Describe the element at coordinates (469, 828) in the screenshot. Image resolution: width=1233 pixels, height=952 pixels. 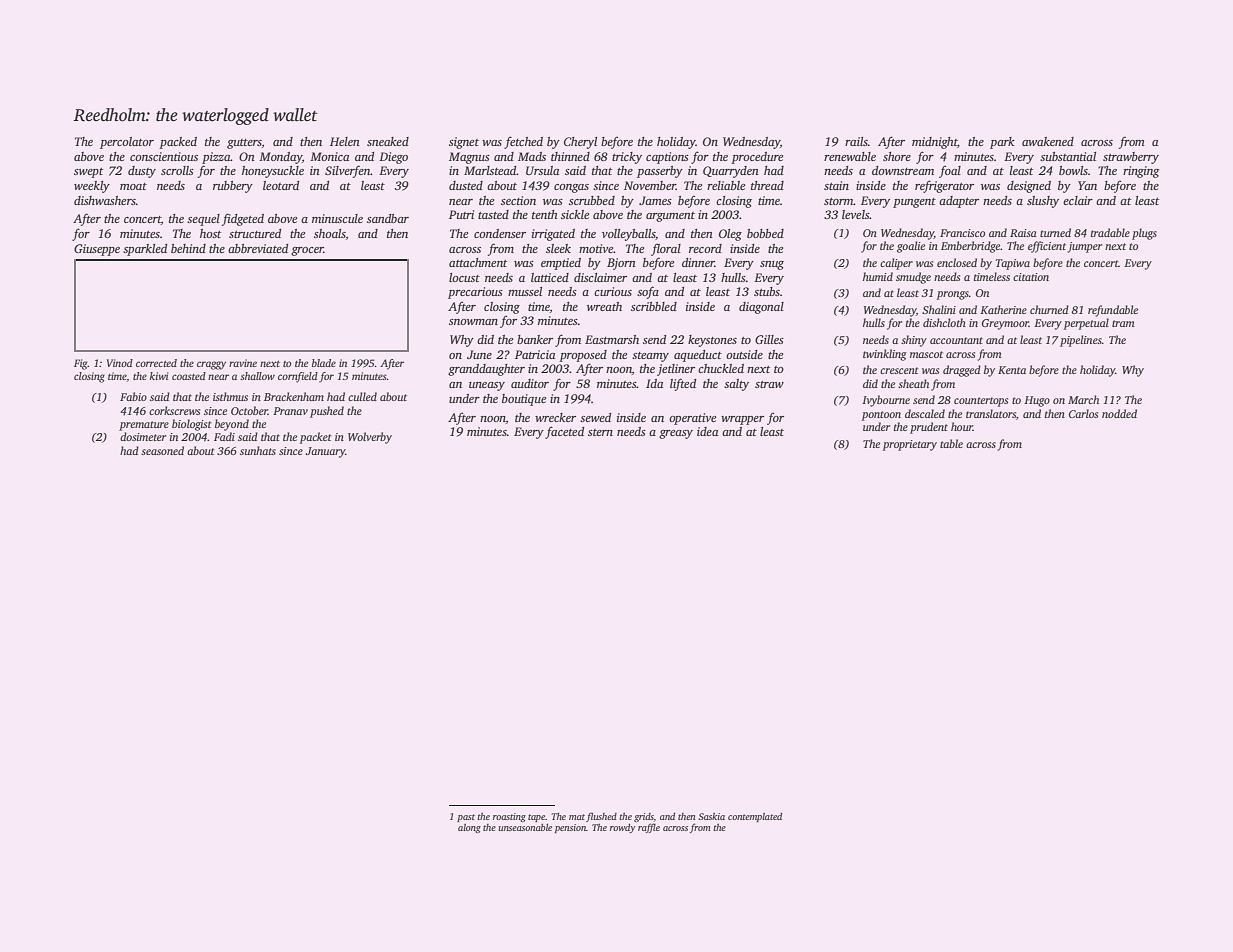
I see `along` at that location.
